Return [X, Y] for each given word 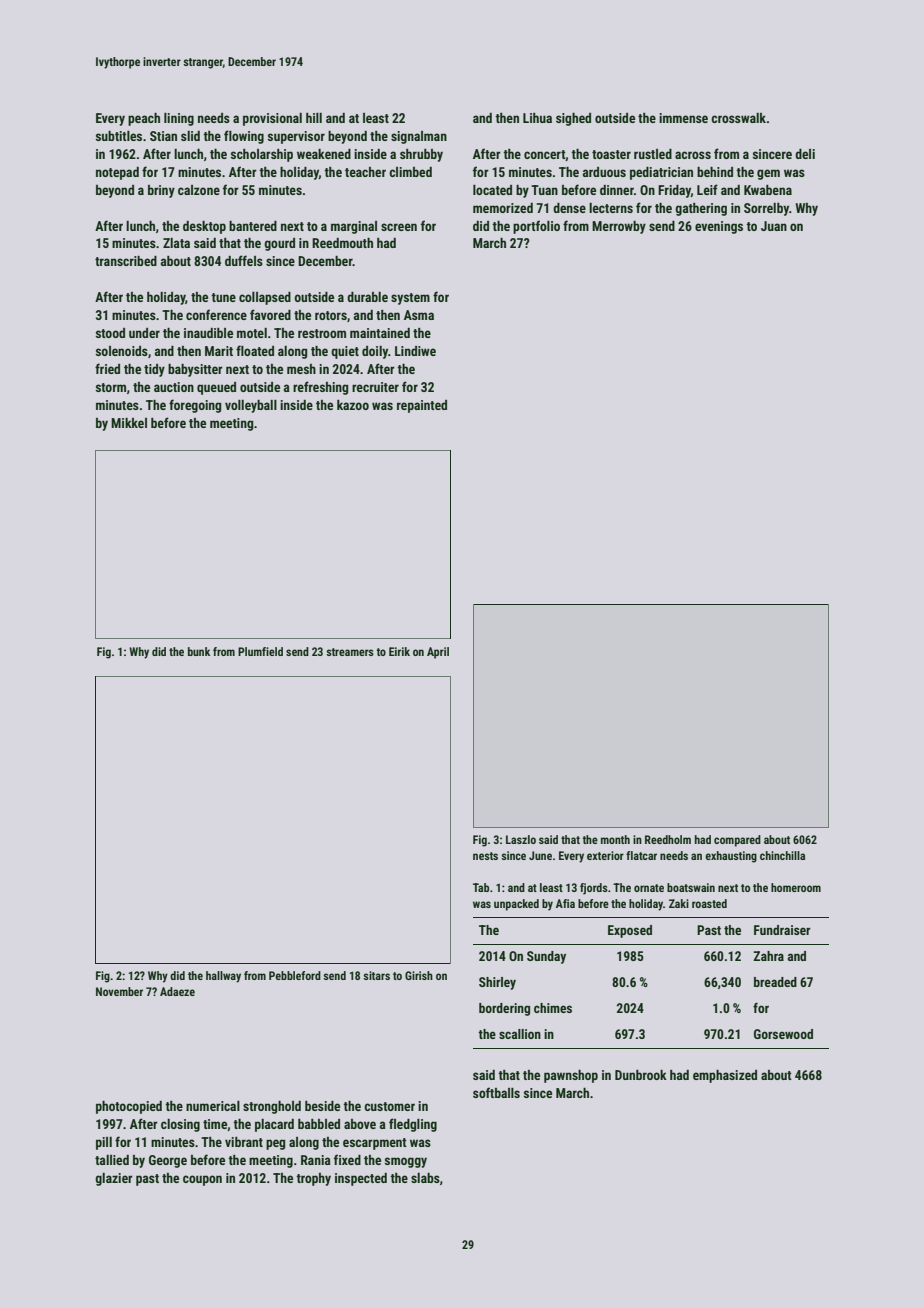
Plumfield [260, 651]
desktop [204, 227]
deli [805, 154]
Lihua [537, 118]
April [438, 653]
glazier [114, 1179]
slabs [425, 1178]
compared [737, 841]
